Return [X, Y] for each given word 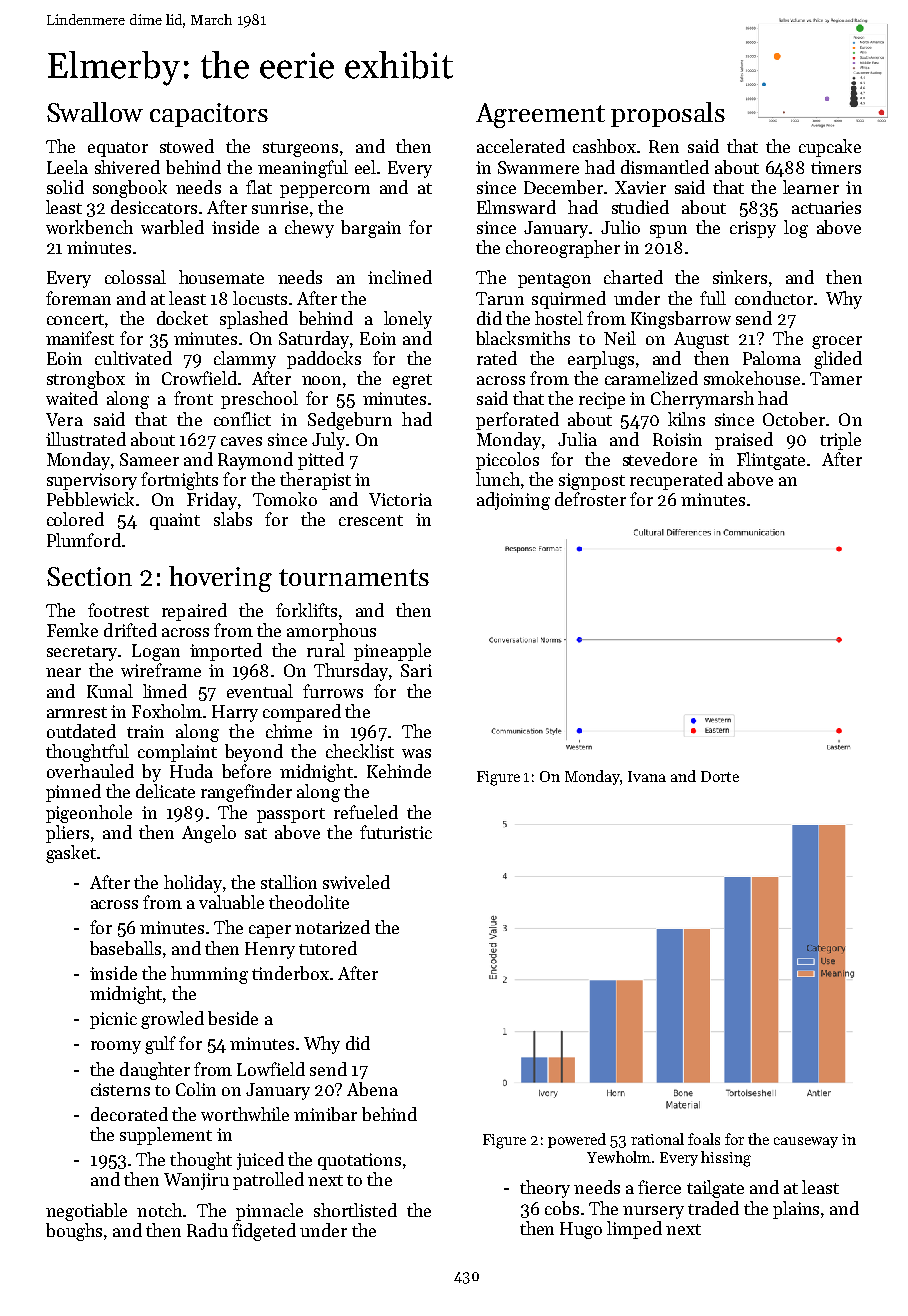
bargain [371, 229]
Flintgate [771, 461]
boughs [74, 1232]
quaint [175, 521]
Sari [416, 670]
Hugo [581, 1230]
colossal [135, 277]
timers [836, 167]
